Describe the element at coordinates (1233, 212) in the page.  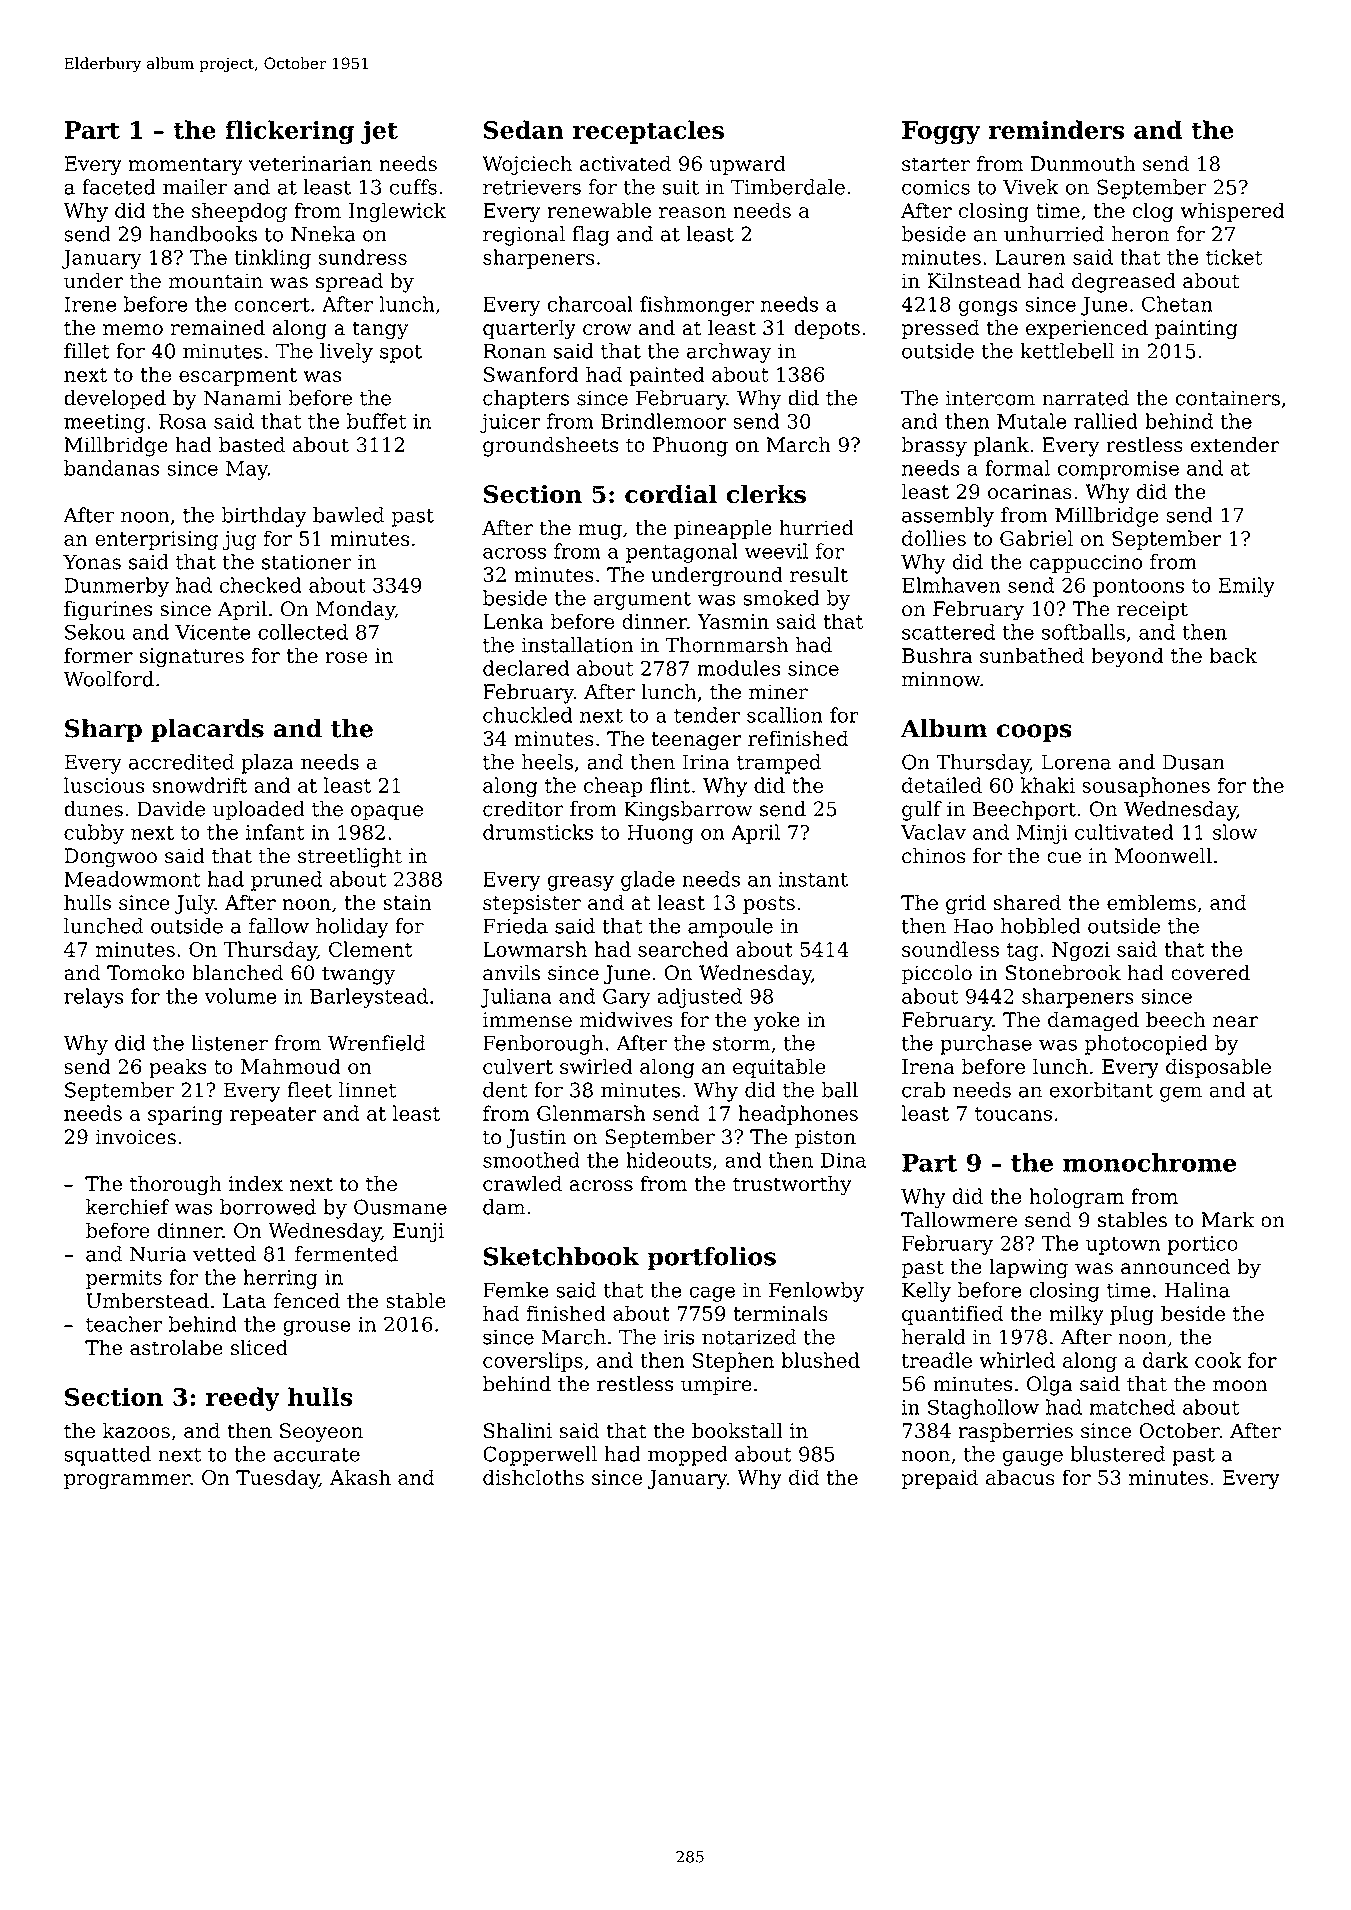
I see `whispered` at that location.
